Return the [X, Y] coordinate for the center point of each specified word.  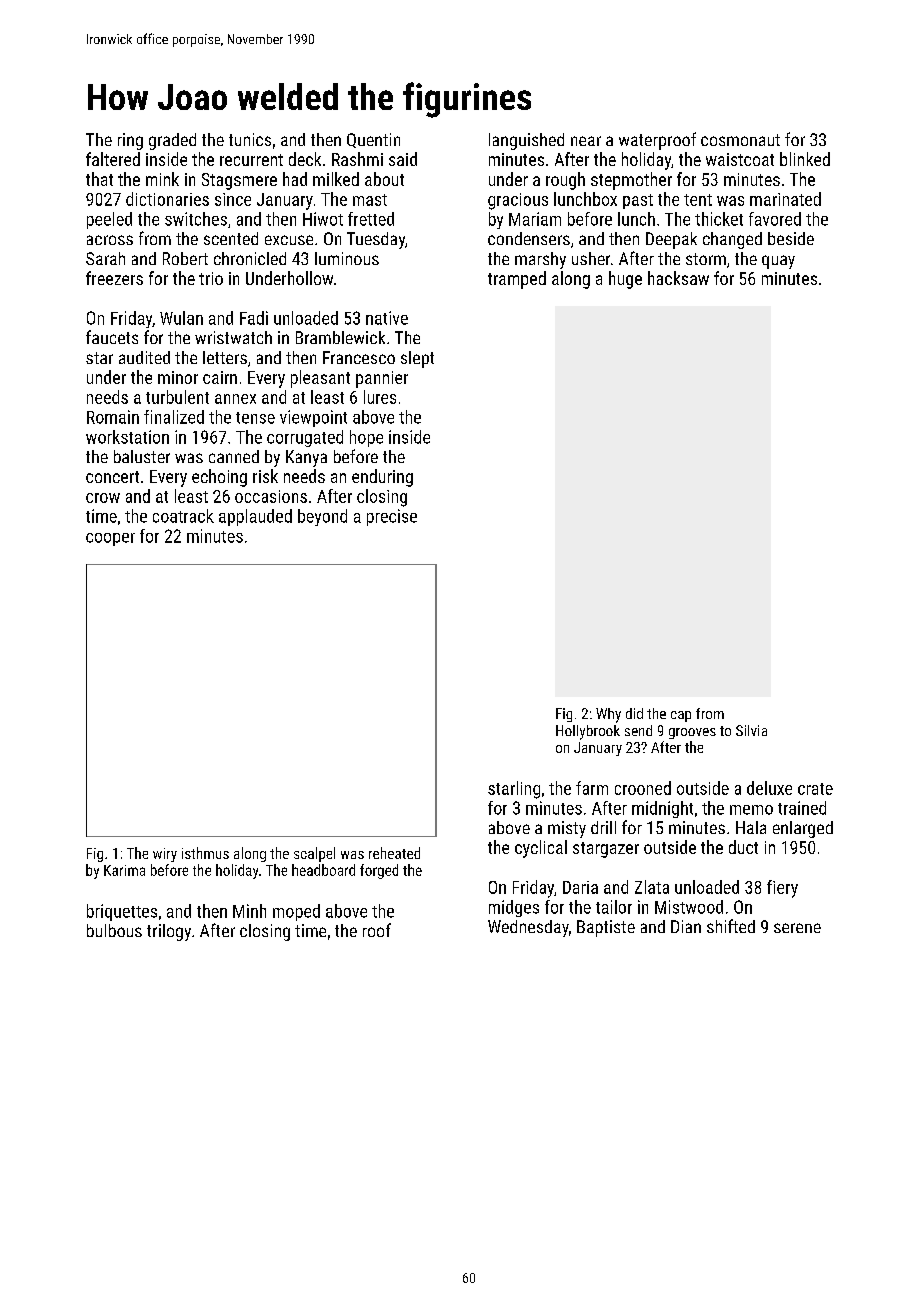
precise [392, 517]
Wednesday [528, 928]
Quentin [373, 140]
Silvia [751, 730]
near [586, 141]
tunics [250, 139]
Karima [124, 870]
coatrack [183, 516]
